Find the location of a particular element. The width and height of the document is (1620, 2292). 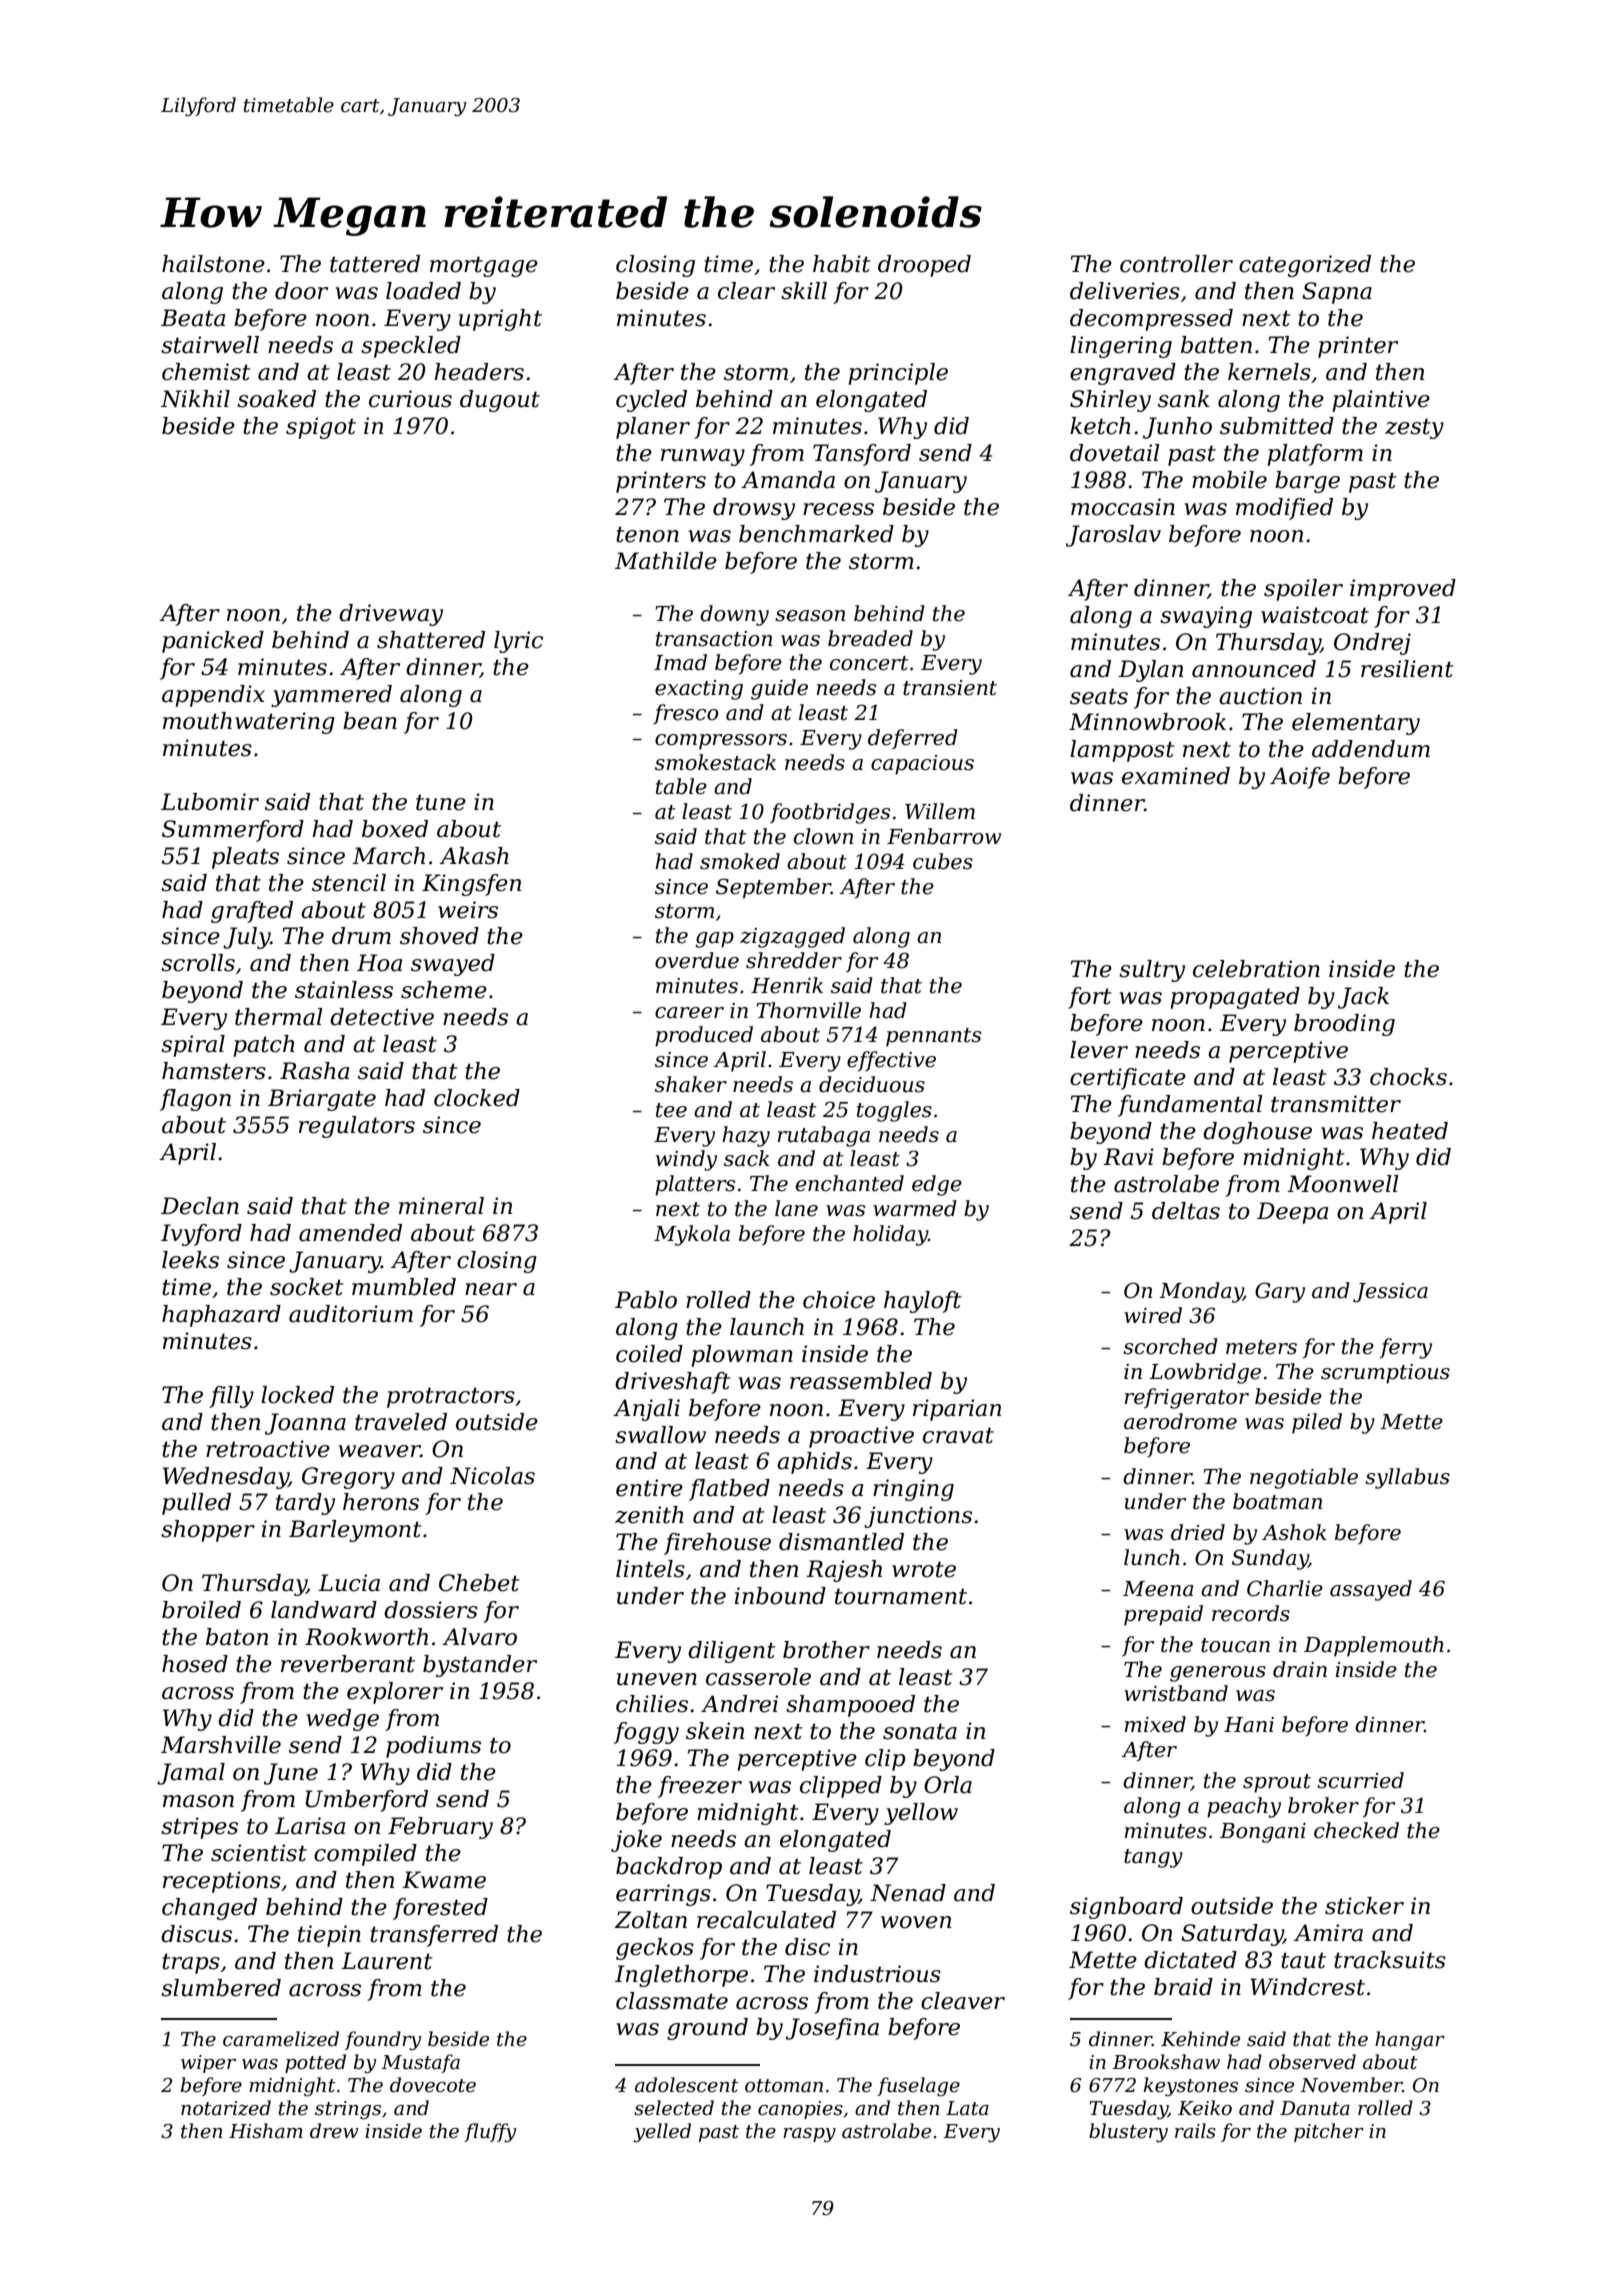

Pablo is located at coordinates (646, 1300).
